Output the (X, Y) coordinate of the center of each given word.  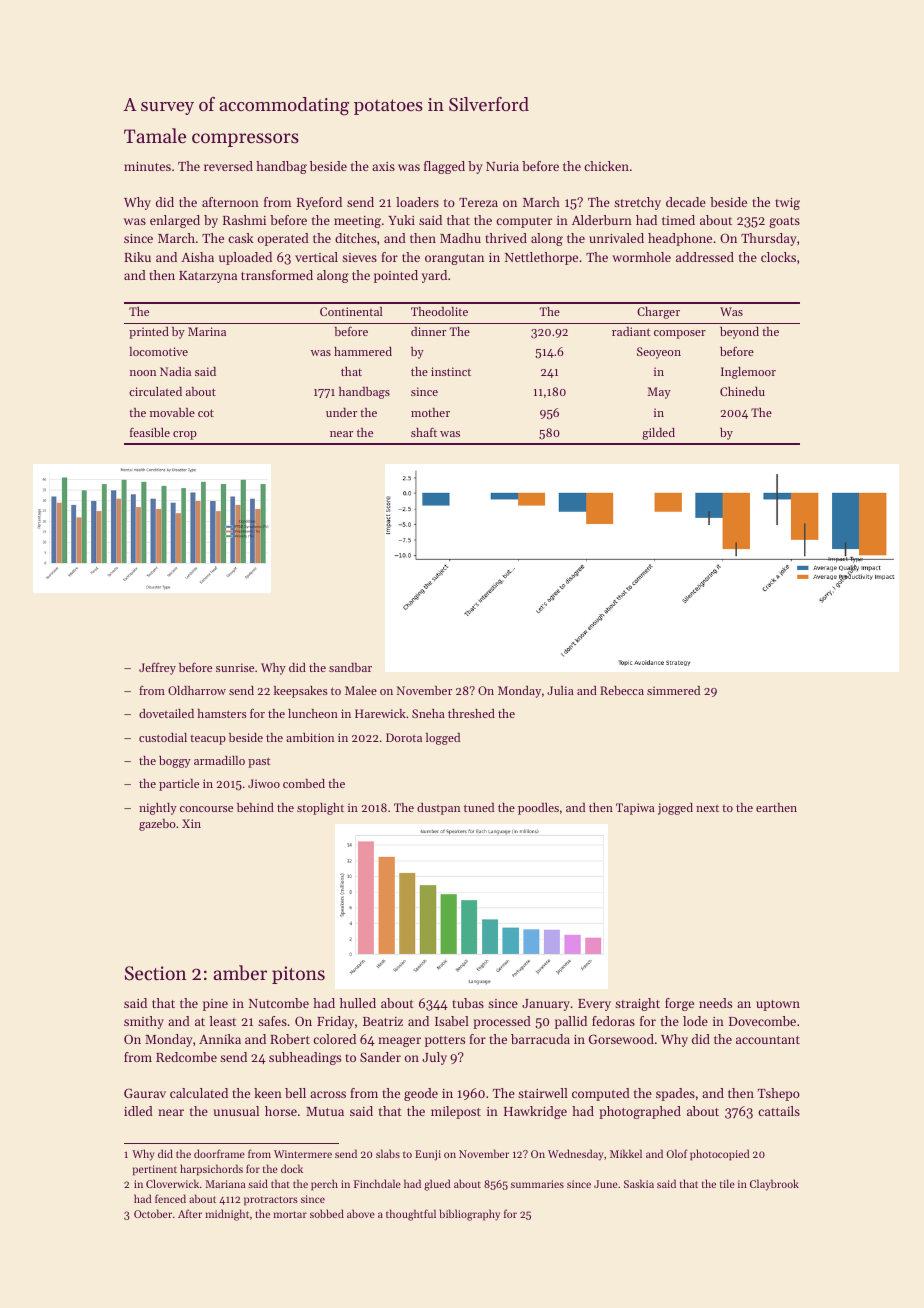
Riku (137, 257)
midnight (227, 1215)
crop (185, 435)
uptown (778, 1005)
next (707, 808)
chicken (606, 166)
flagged (444, 167)
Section (156, 973)
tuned (479, 807)
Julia (560, 690)
